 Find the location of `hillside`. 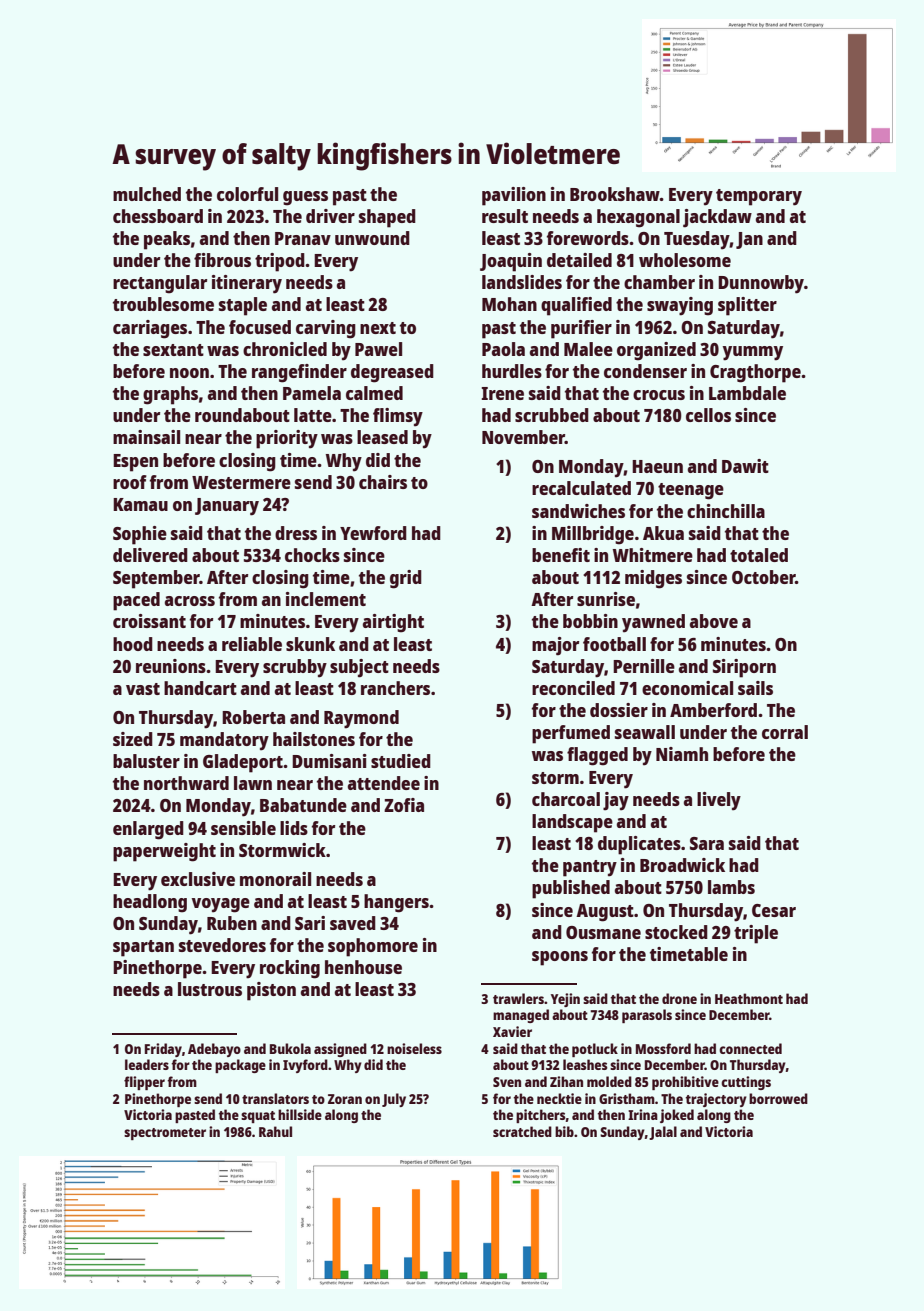

hillside is located at coordinates (300, 1114).
